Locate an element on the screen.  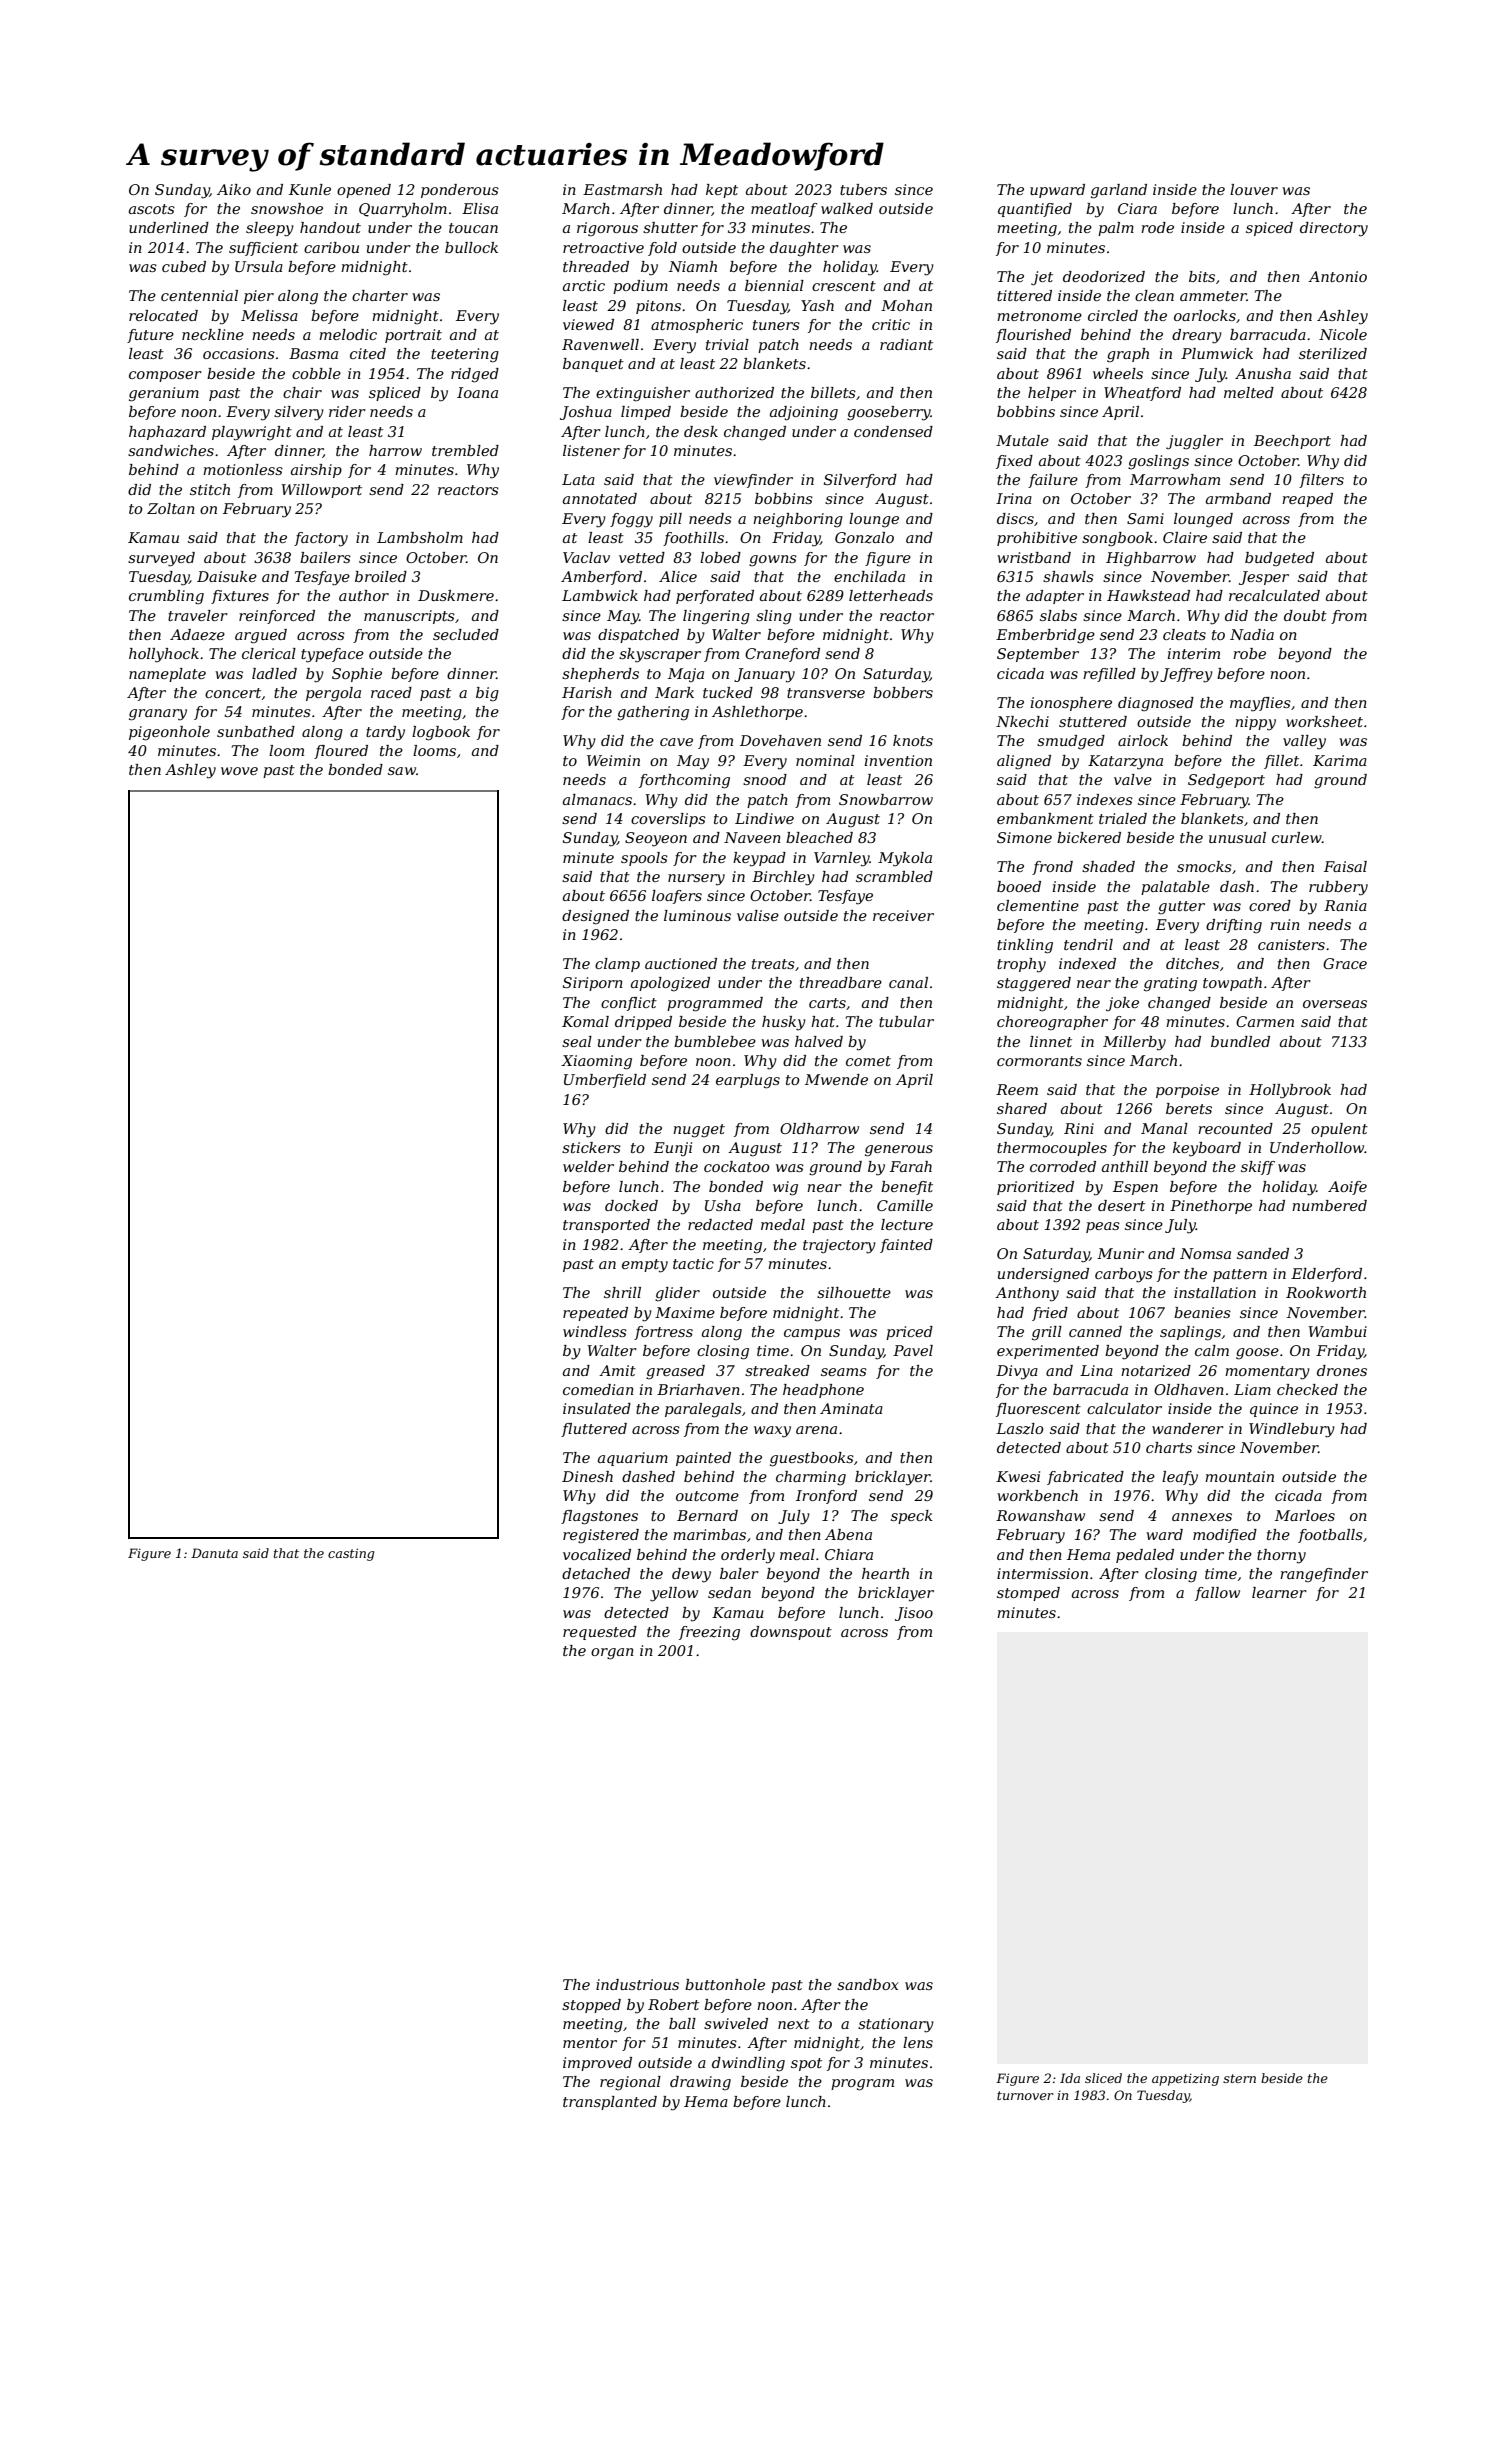
kept is located at coordinates (722, 191).
